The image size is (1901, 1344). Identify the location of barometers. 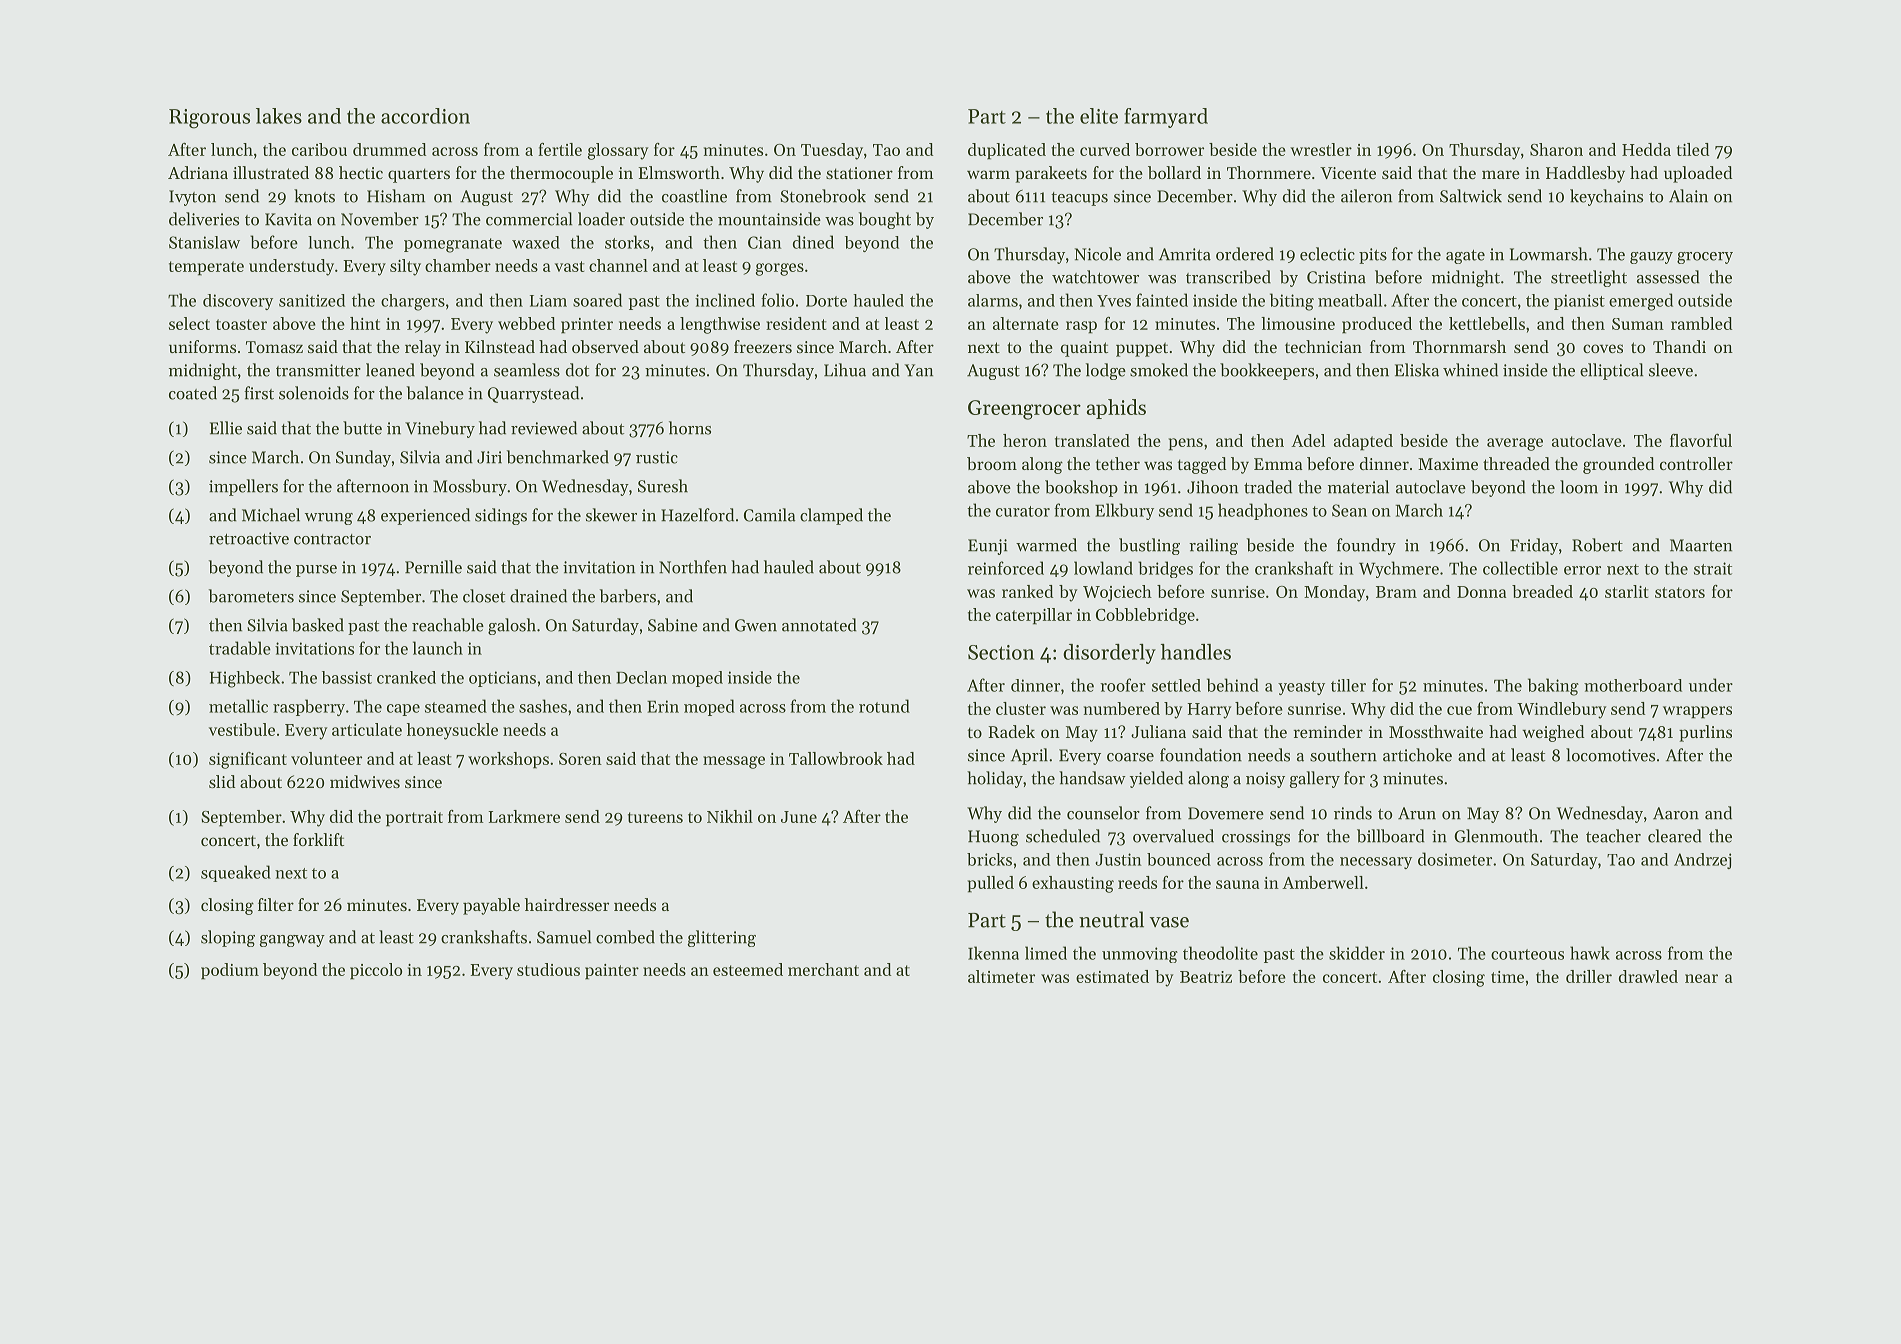
(251, 596).
